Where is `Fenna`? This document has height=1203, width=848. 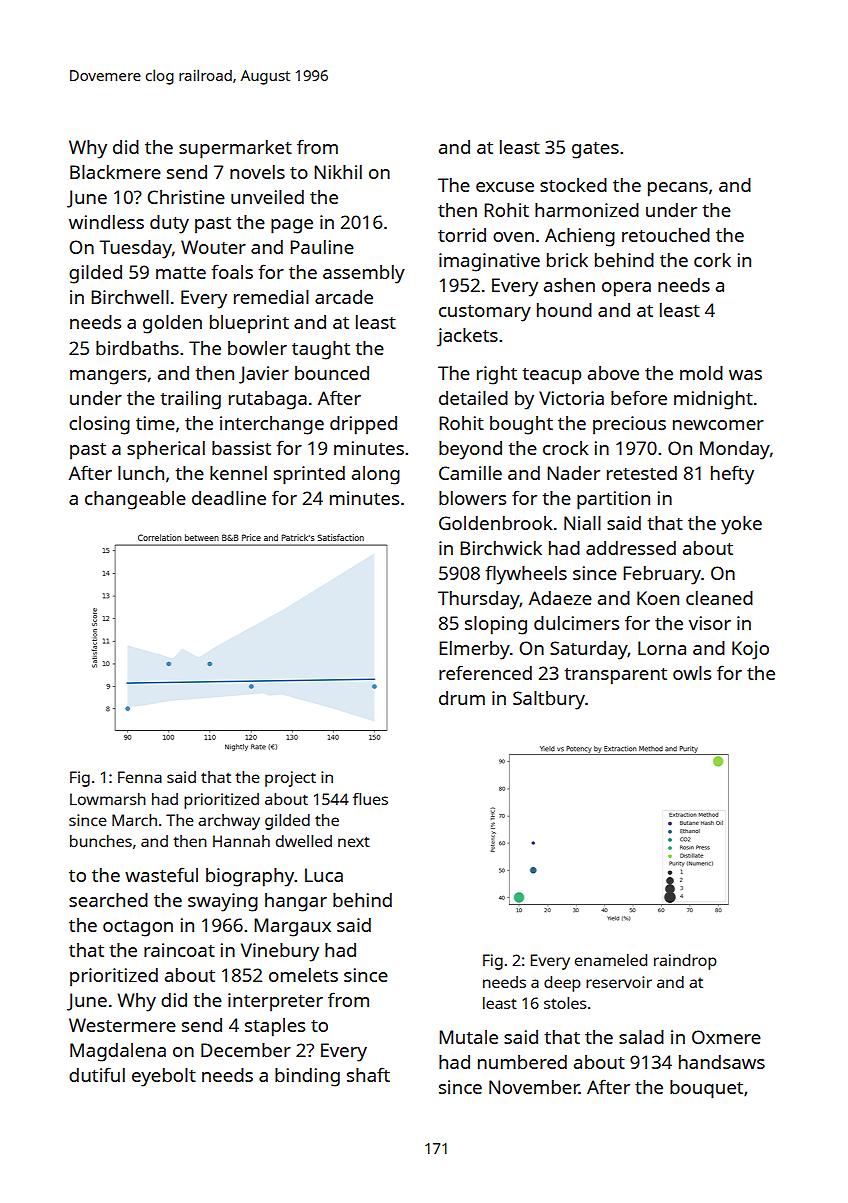 Fenna is located at coordinates (140, 777).
